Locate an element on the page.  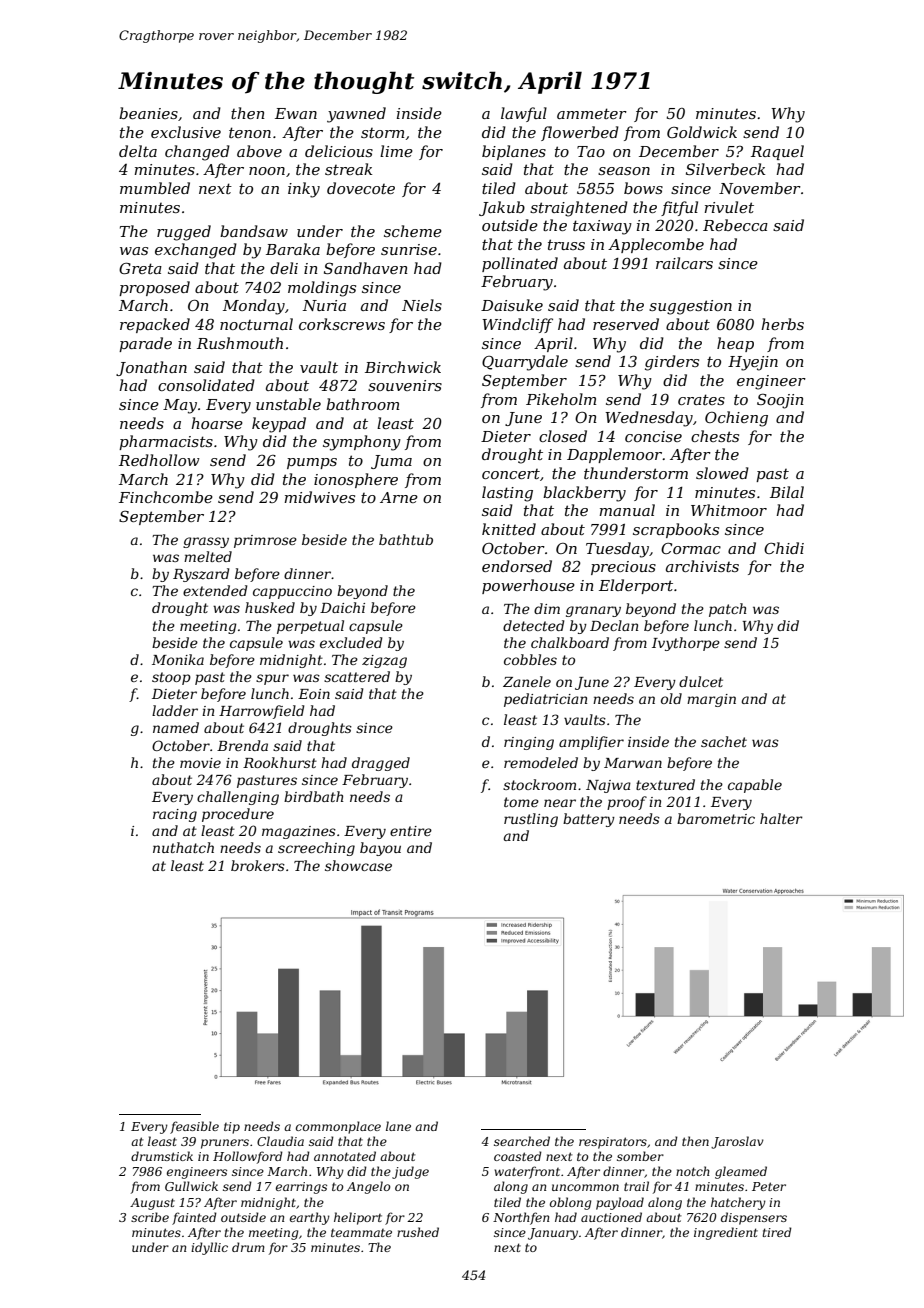
souvenirs is located at coordinates (405, 385).
